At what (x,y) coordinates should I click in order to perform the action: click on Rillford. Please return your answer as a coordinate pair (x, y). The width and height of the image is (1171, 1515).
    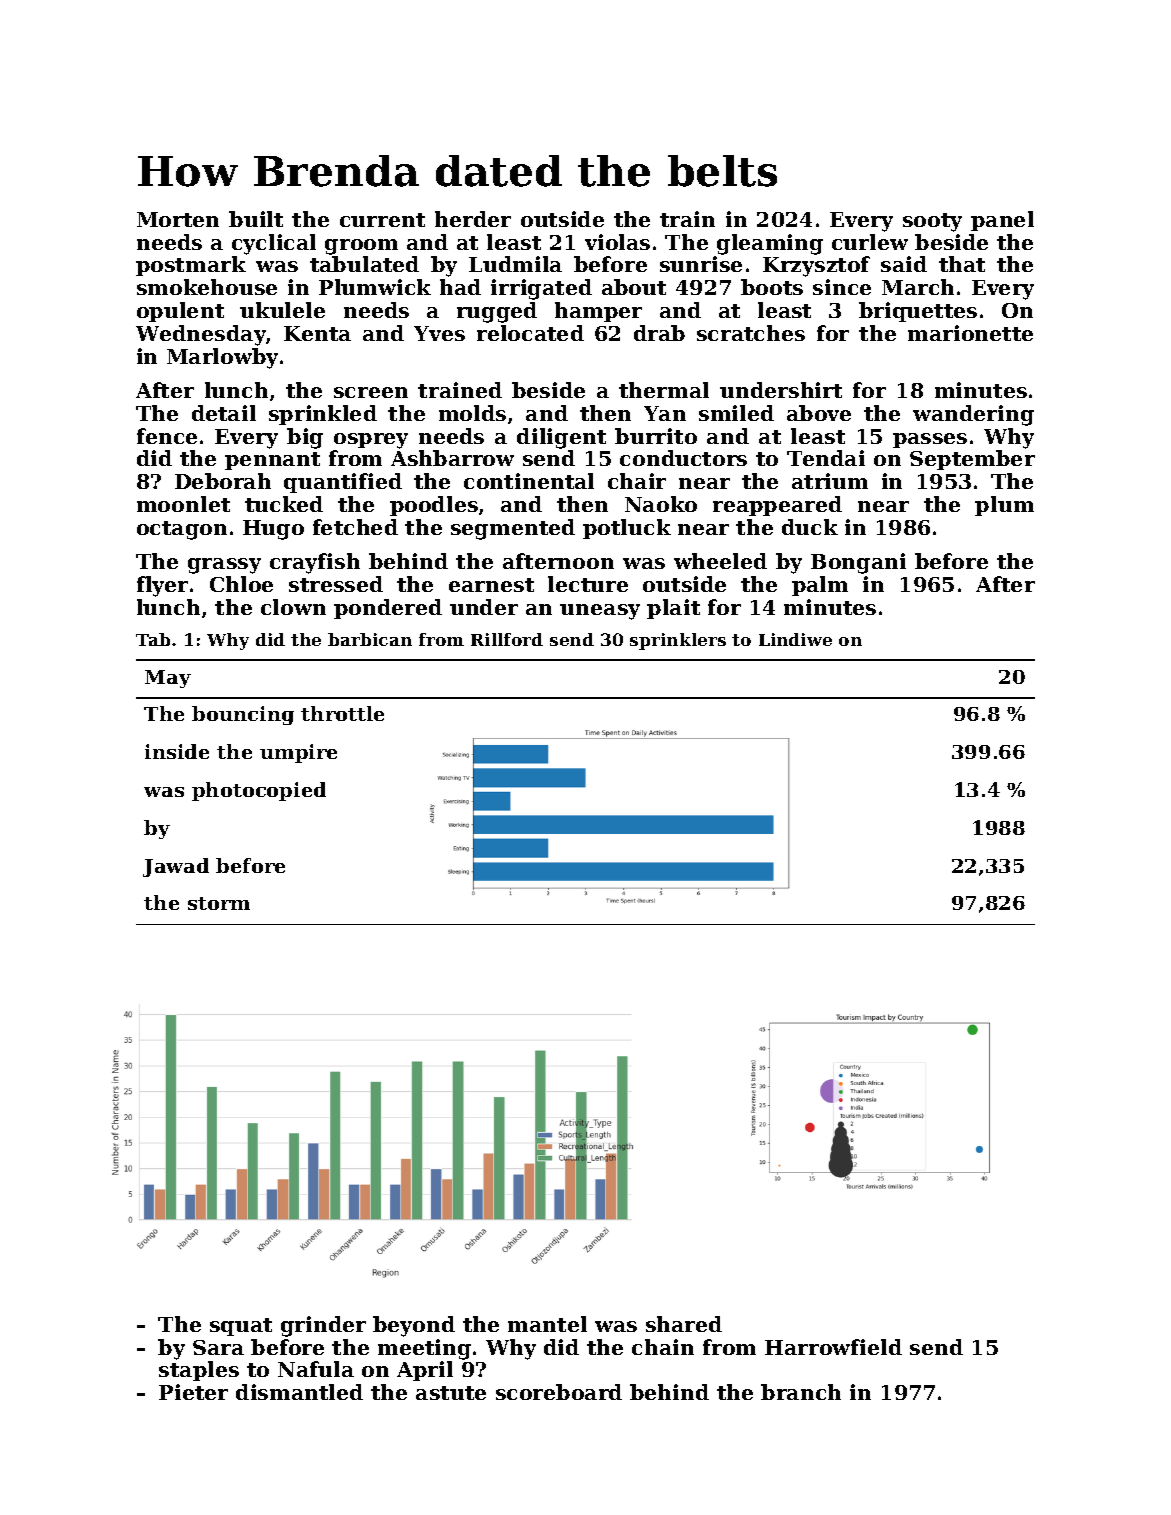
    Looking at the image, I should click on (507, 639).
